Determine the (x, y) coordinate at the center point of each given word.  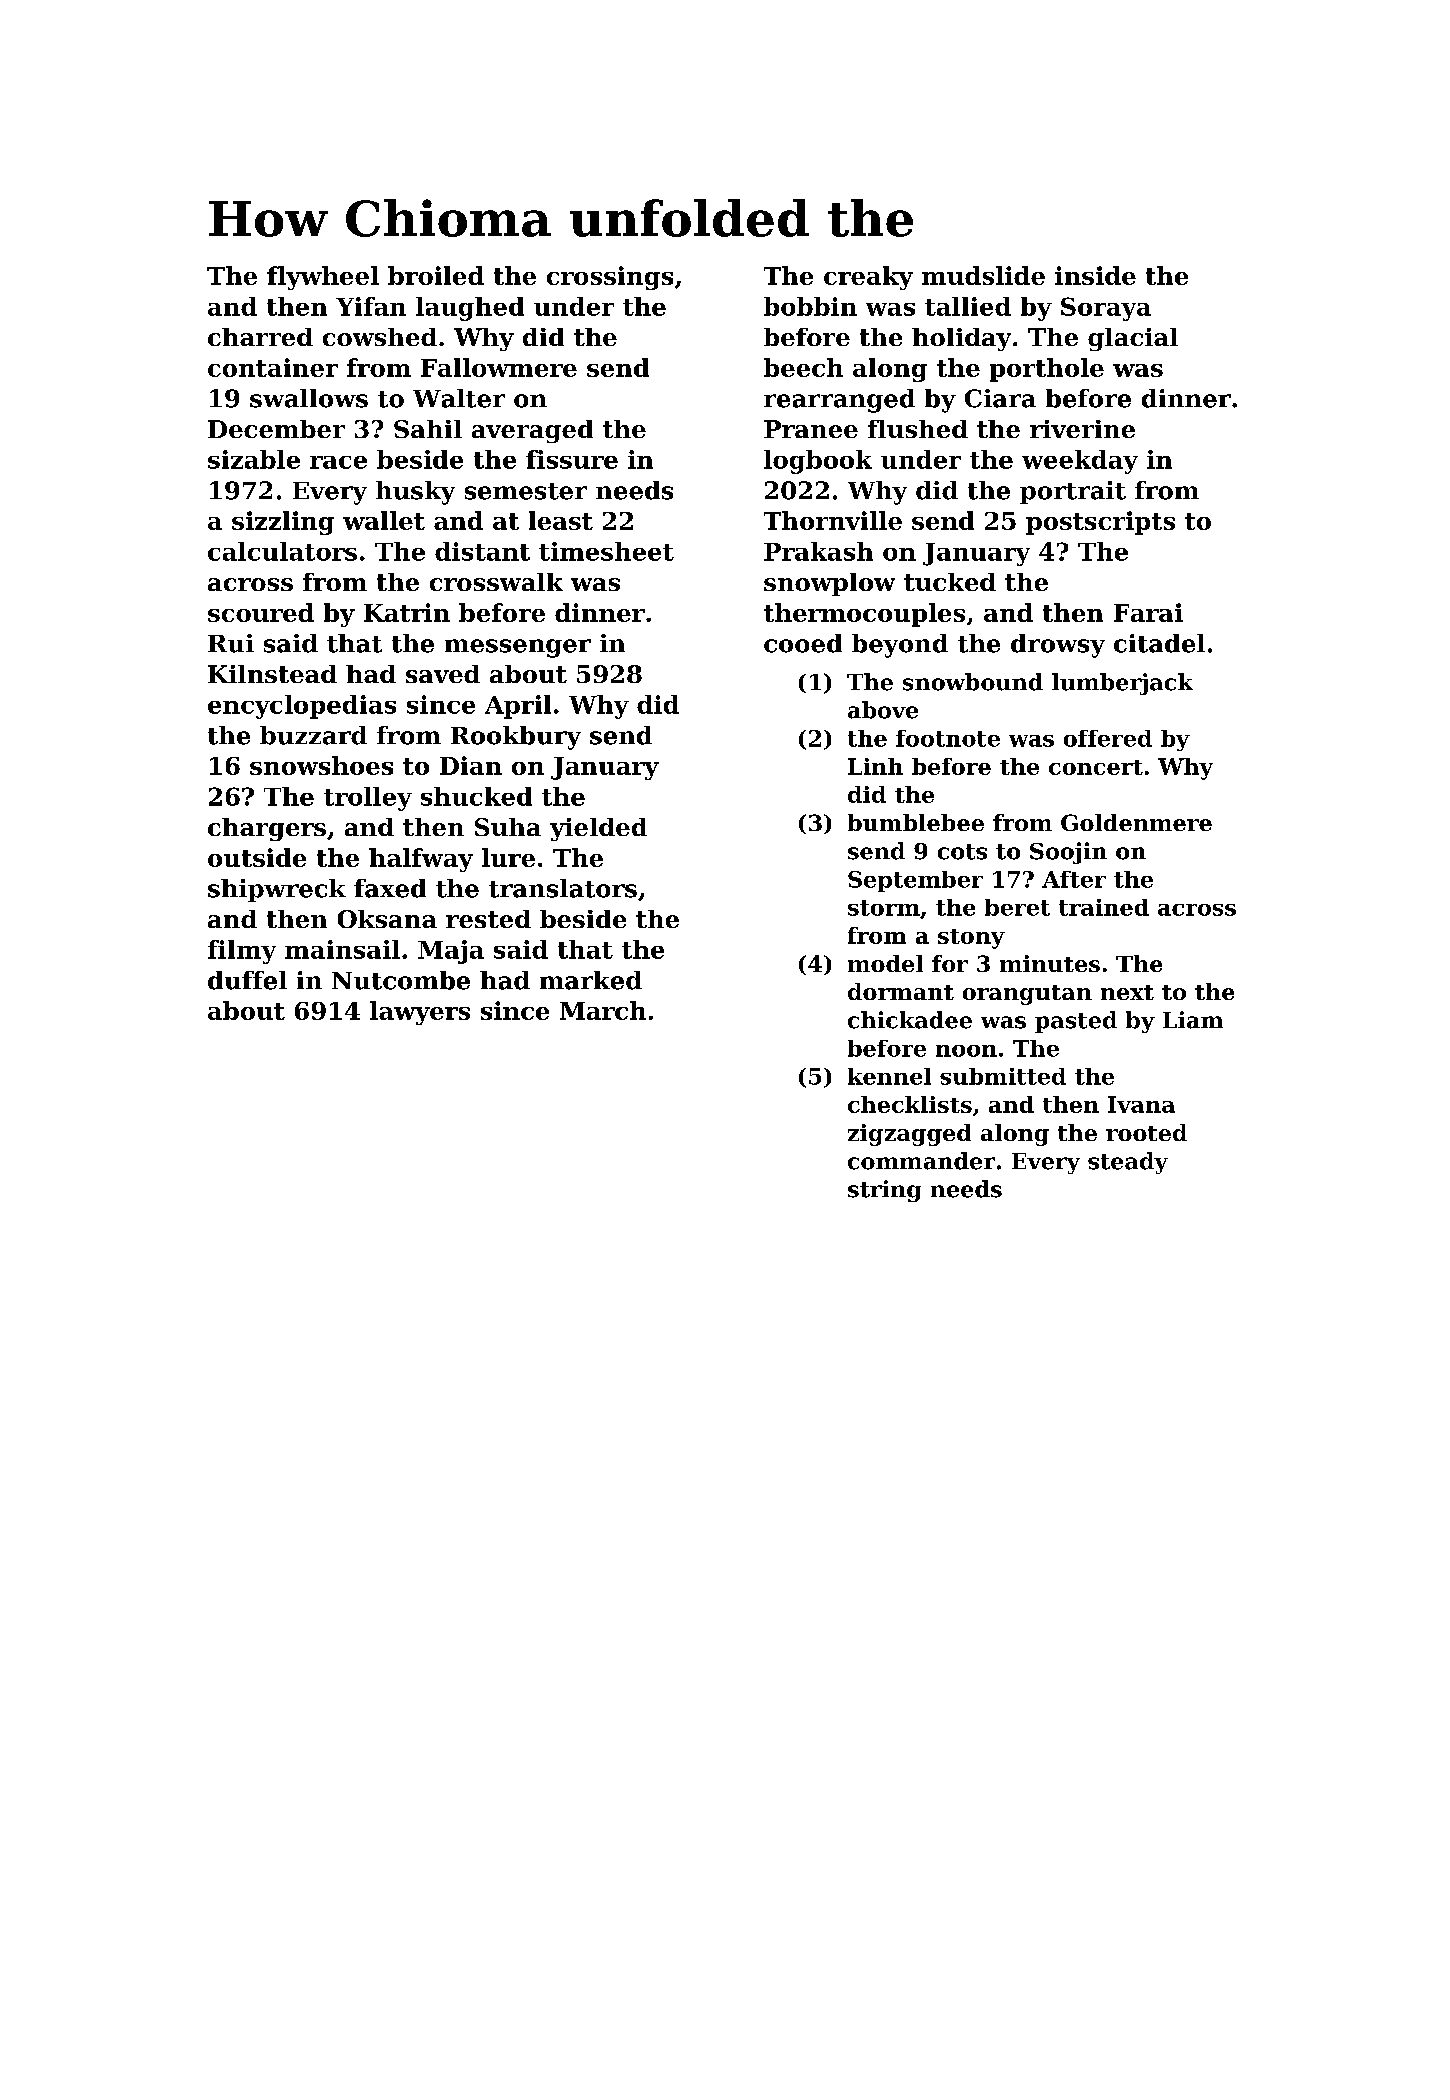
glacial (1133, 339)
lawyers (420, 1013)
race (338, 462)
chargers (267, 829)
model (885, 963)
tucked (950, 582)
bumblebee (916, 822)
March (603, 1010)
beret (1017, 907)
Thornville (833, 520)
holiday (961, 339)
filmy (242, 952)
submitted (1003, 1076)
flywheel (323, 278)
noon (966, 1051)
